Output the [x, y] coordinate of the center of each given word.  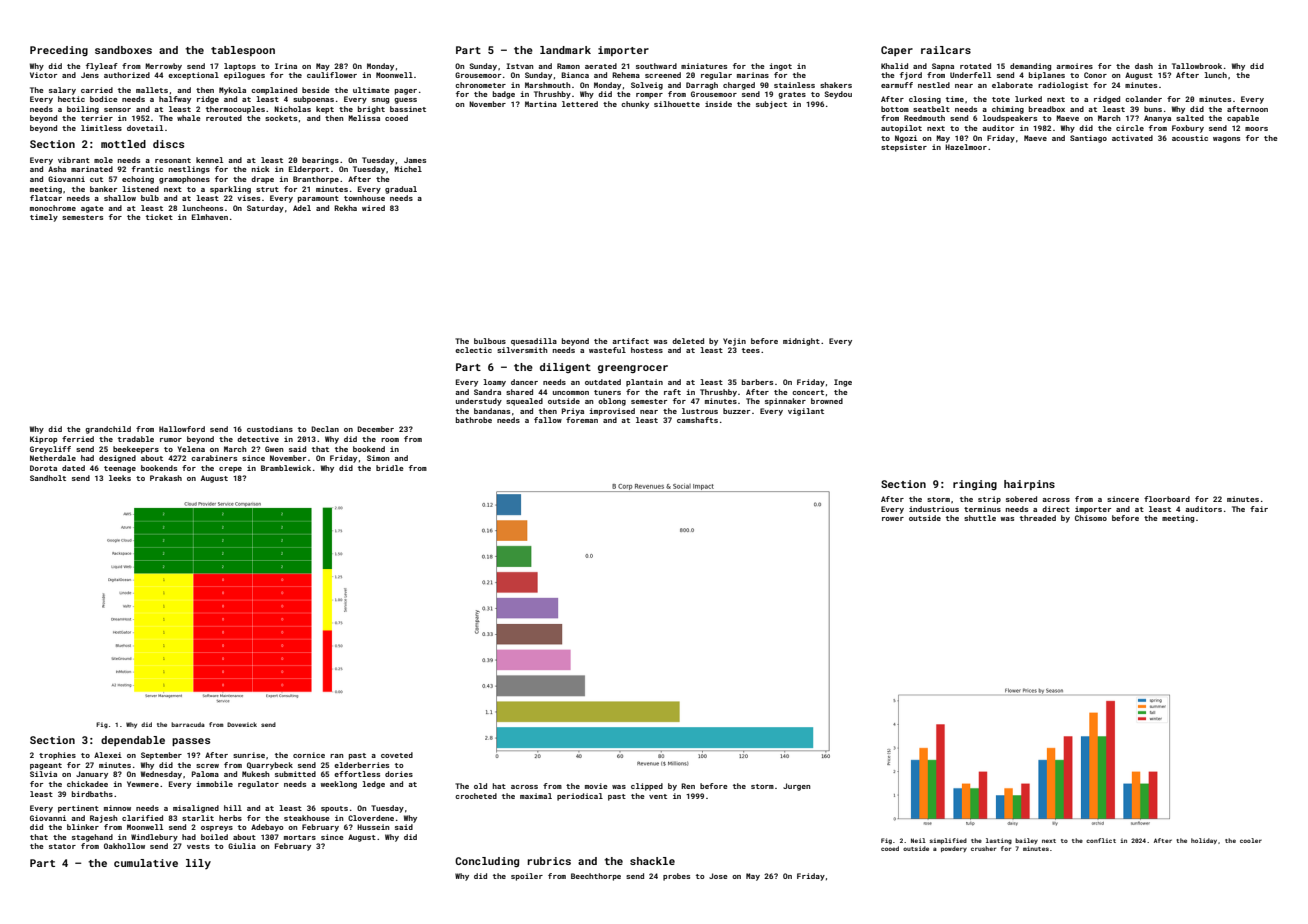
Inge [843, 383]
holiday [1204, 841]
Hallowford [182, 429]
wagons [1226, 140]
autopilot [901, 129]
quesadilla [534, 342]
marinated [92, 169]
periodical [580, 797]
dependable [133, 741]
